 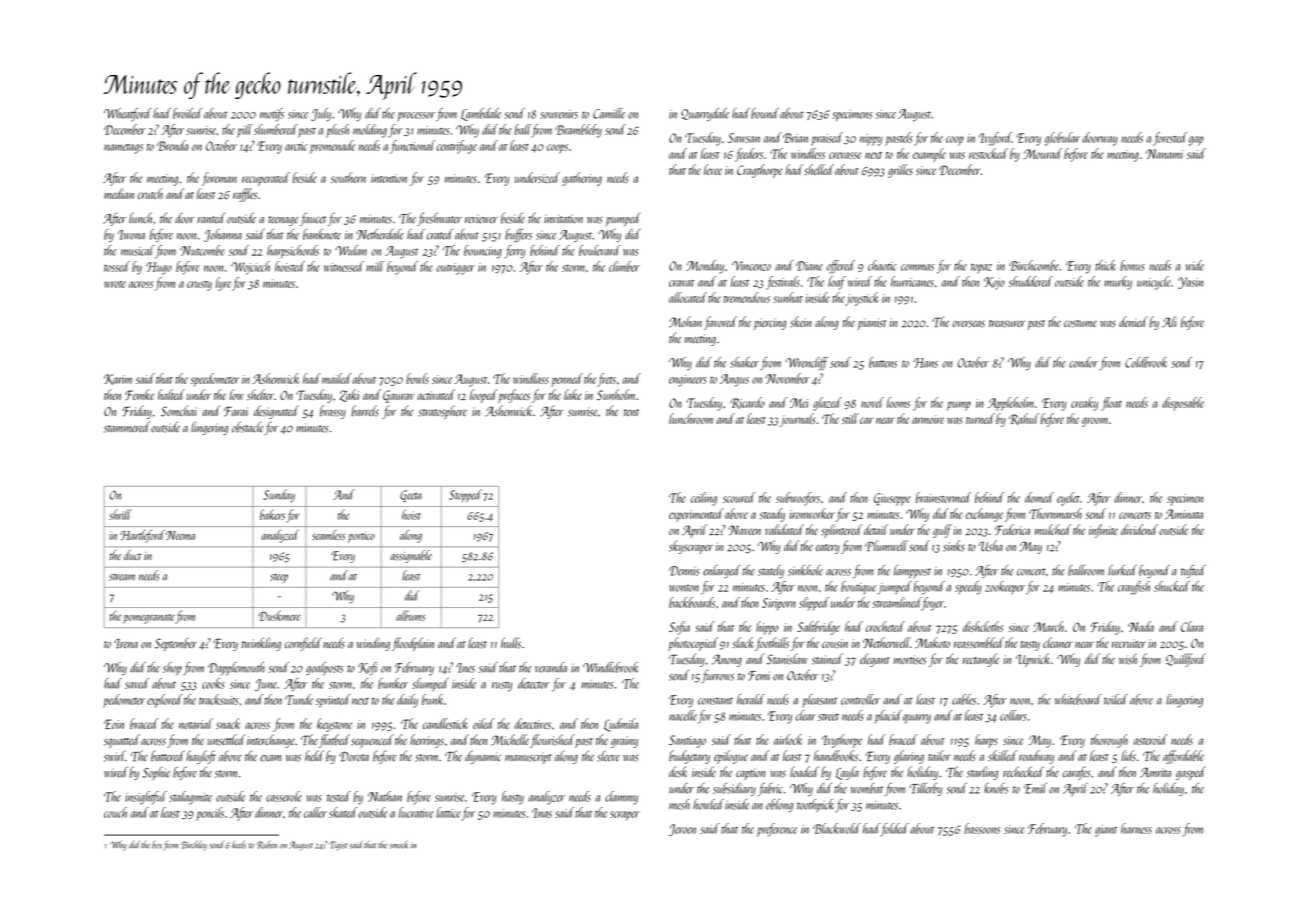 What do you see at coordinates (798, 420) in the screenshot?
I see `journals` at bounding box center [798, 420].
